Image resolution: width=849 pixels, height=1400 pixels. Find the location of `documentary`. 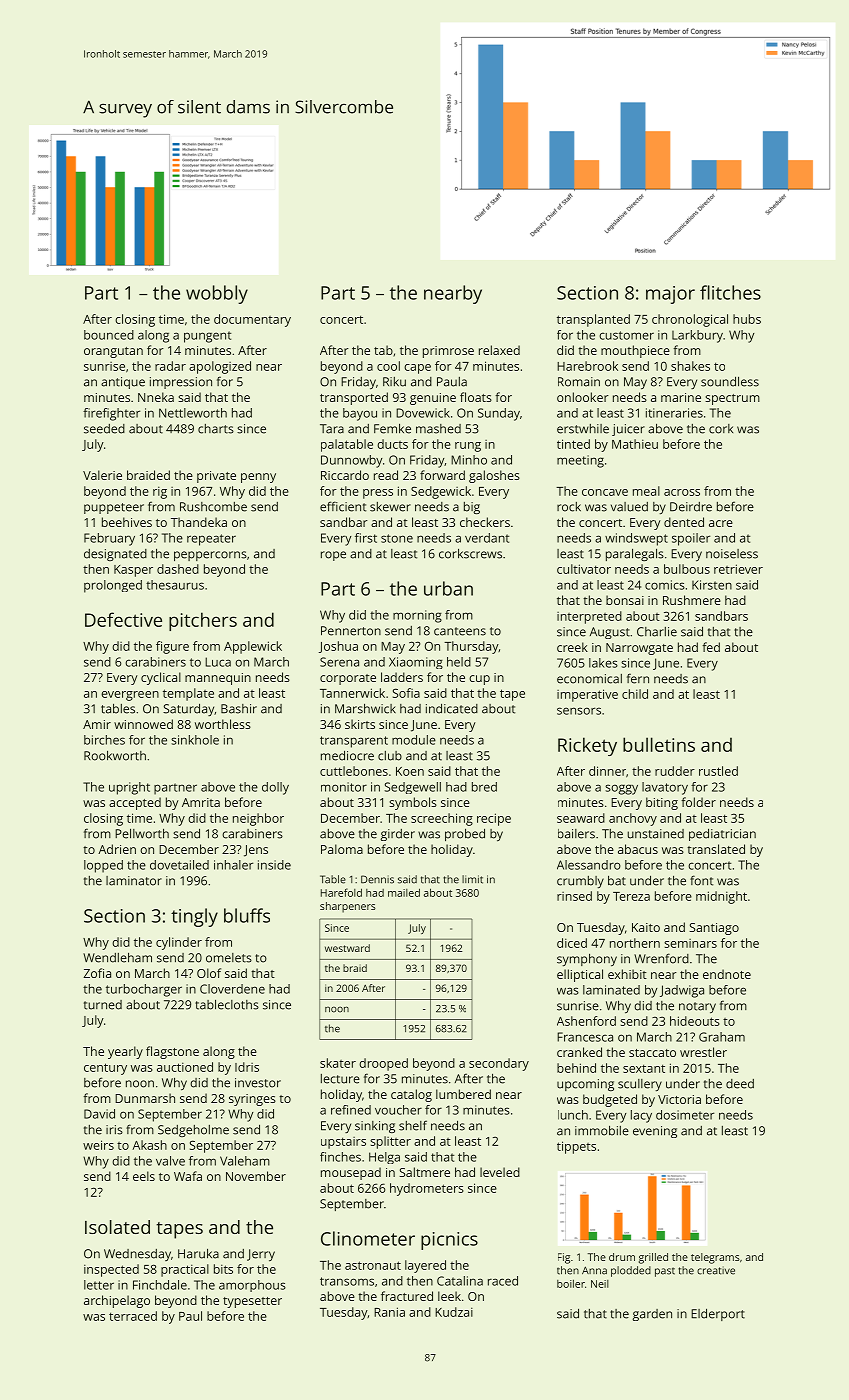

documentary is located at coordinates (252, 320).
